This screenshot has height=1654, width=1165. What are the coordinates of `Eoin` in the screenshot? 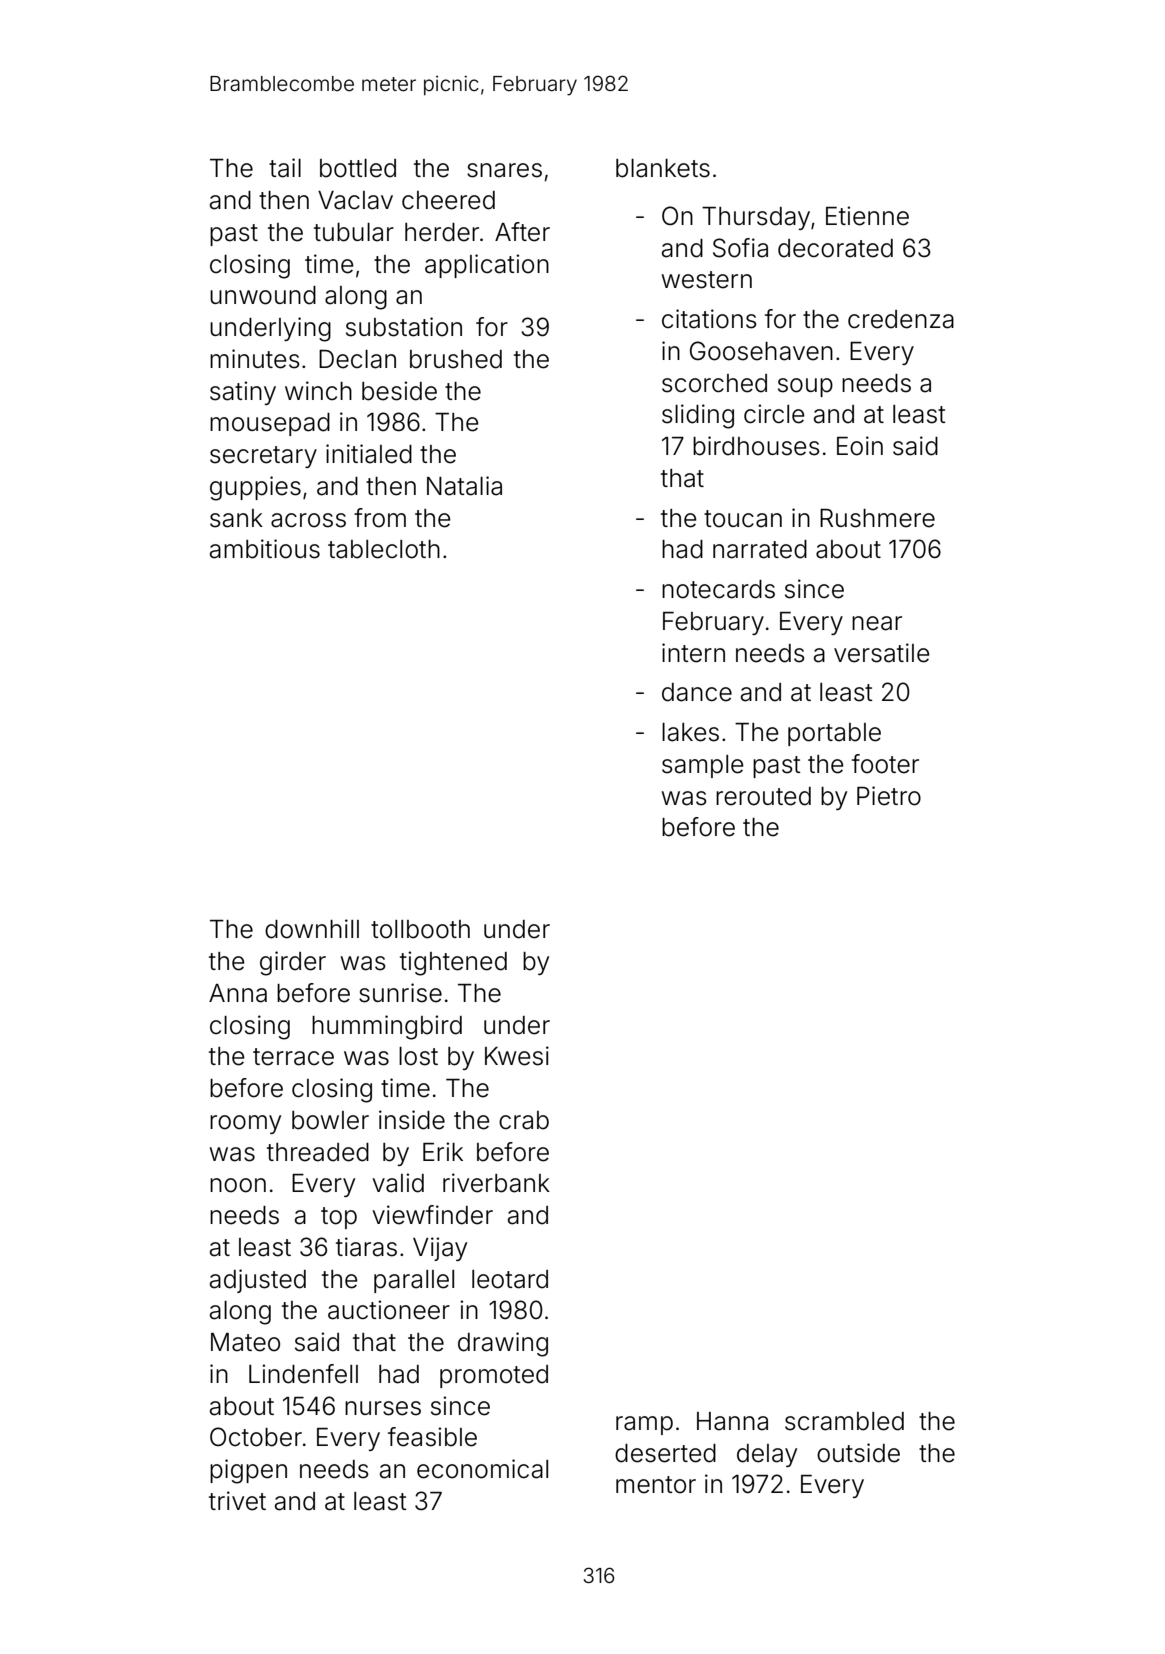 It's located at (860, 446).
